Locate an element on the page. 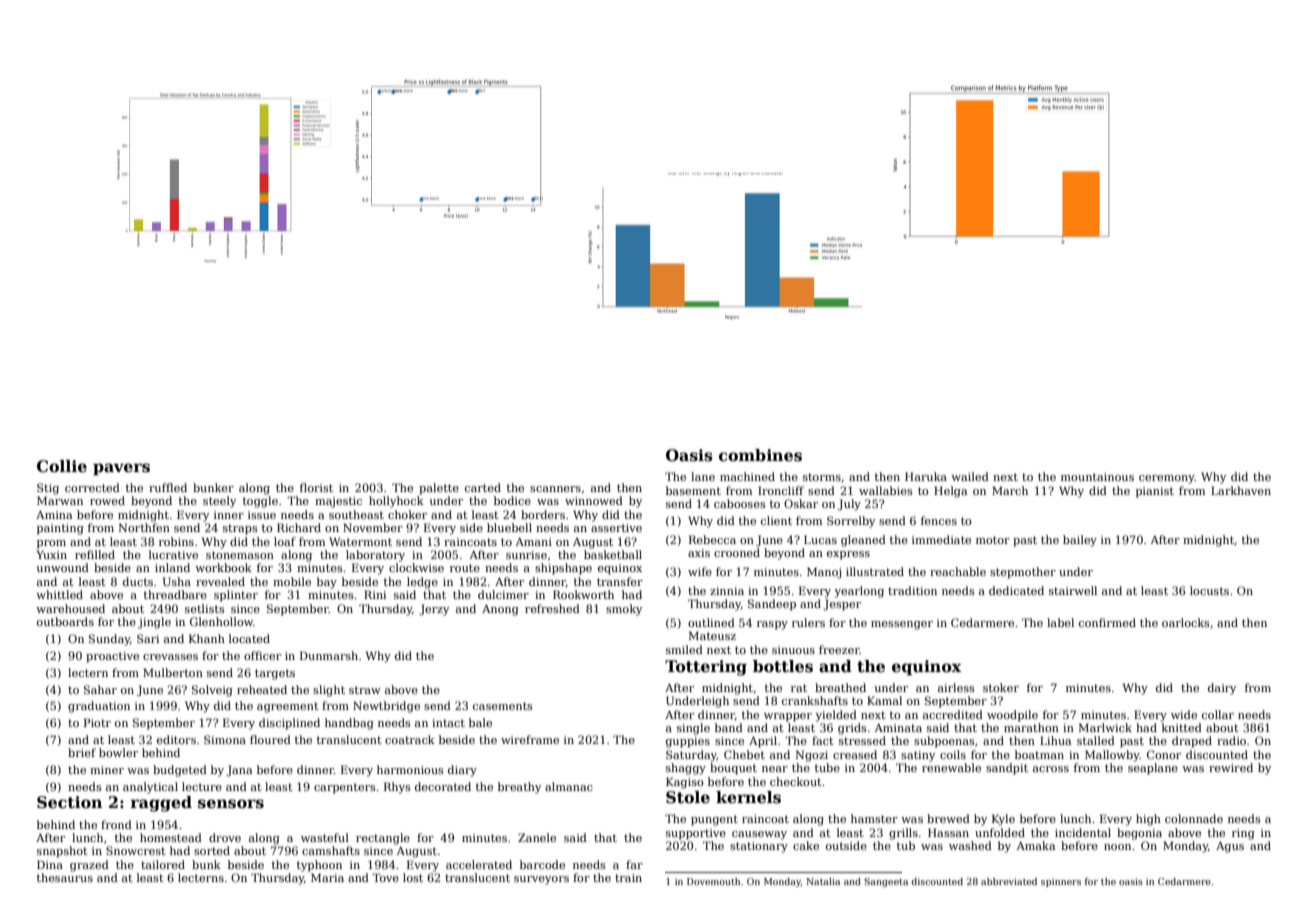  ruffled is located at coordinates (168, 487).
